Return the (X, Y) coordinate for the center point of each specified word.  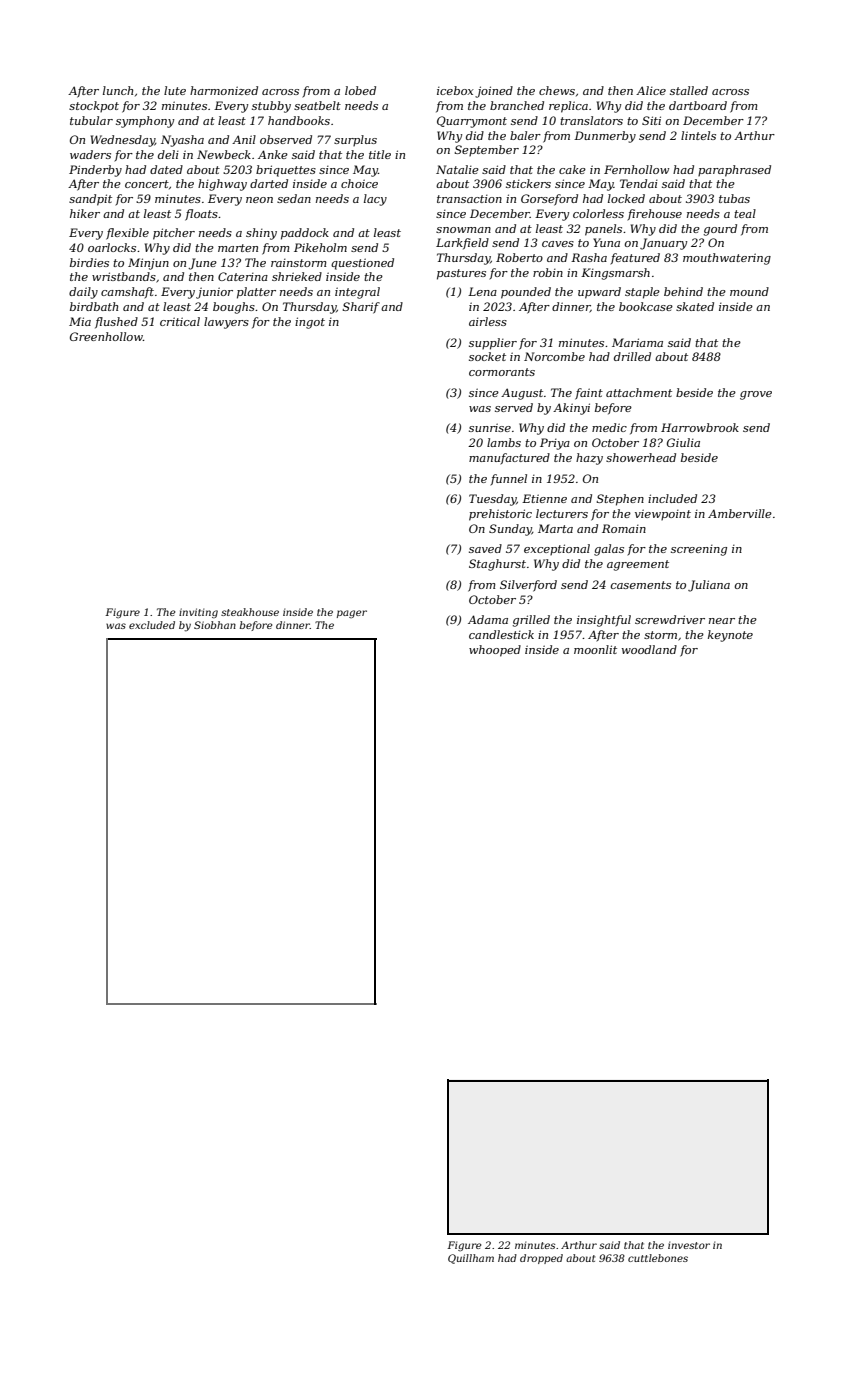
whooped (495, 651)
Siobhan (215, 625)
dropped (541, 1259)
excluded (152, 625)
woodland (649, 649)
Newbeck (224, 154)
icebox (455, 90)
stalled (689, 90)
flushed (116, 323)
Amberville (740, 513)
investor (689, 1245)
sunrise (490, 427)
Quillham (471, 1259)
